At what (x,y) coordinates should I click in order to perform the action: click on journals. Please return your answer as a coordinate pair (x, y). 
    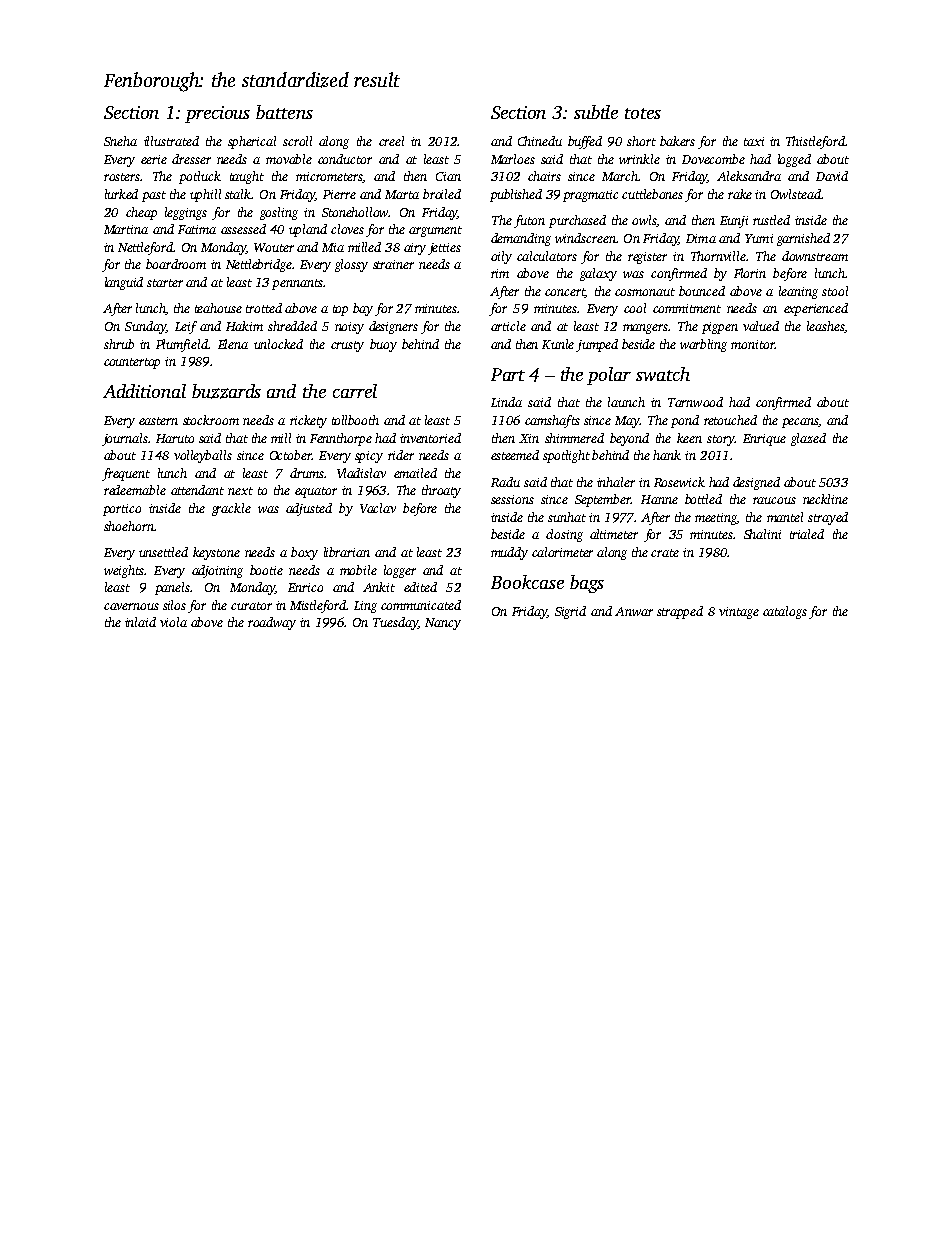
    Looking at the image, I should click on (125, 439).
